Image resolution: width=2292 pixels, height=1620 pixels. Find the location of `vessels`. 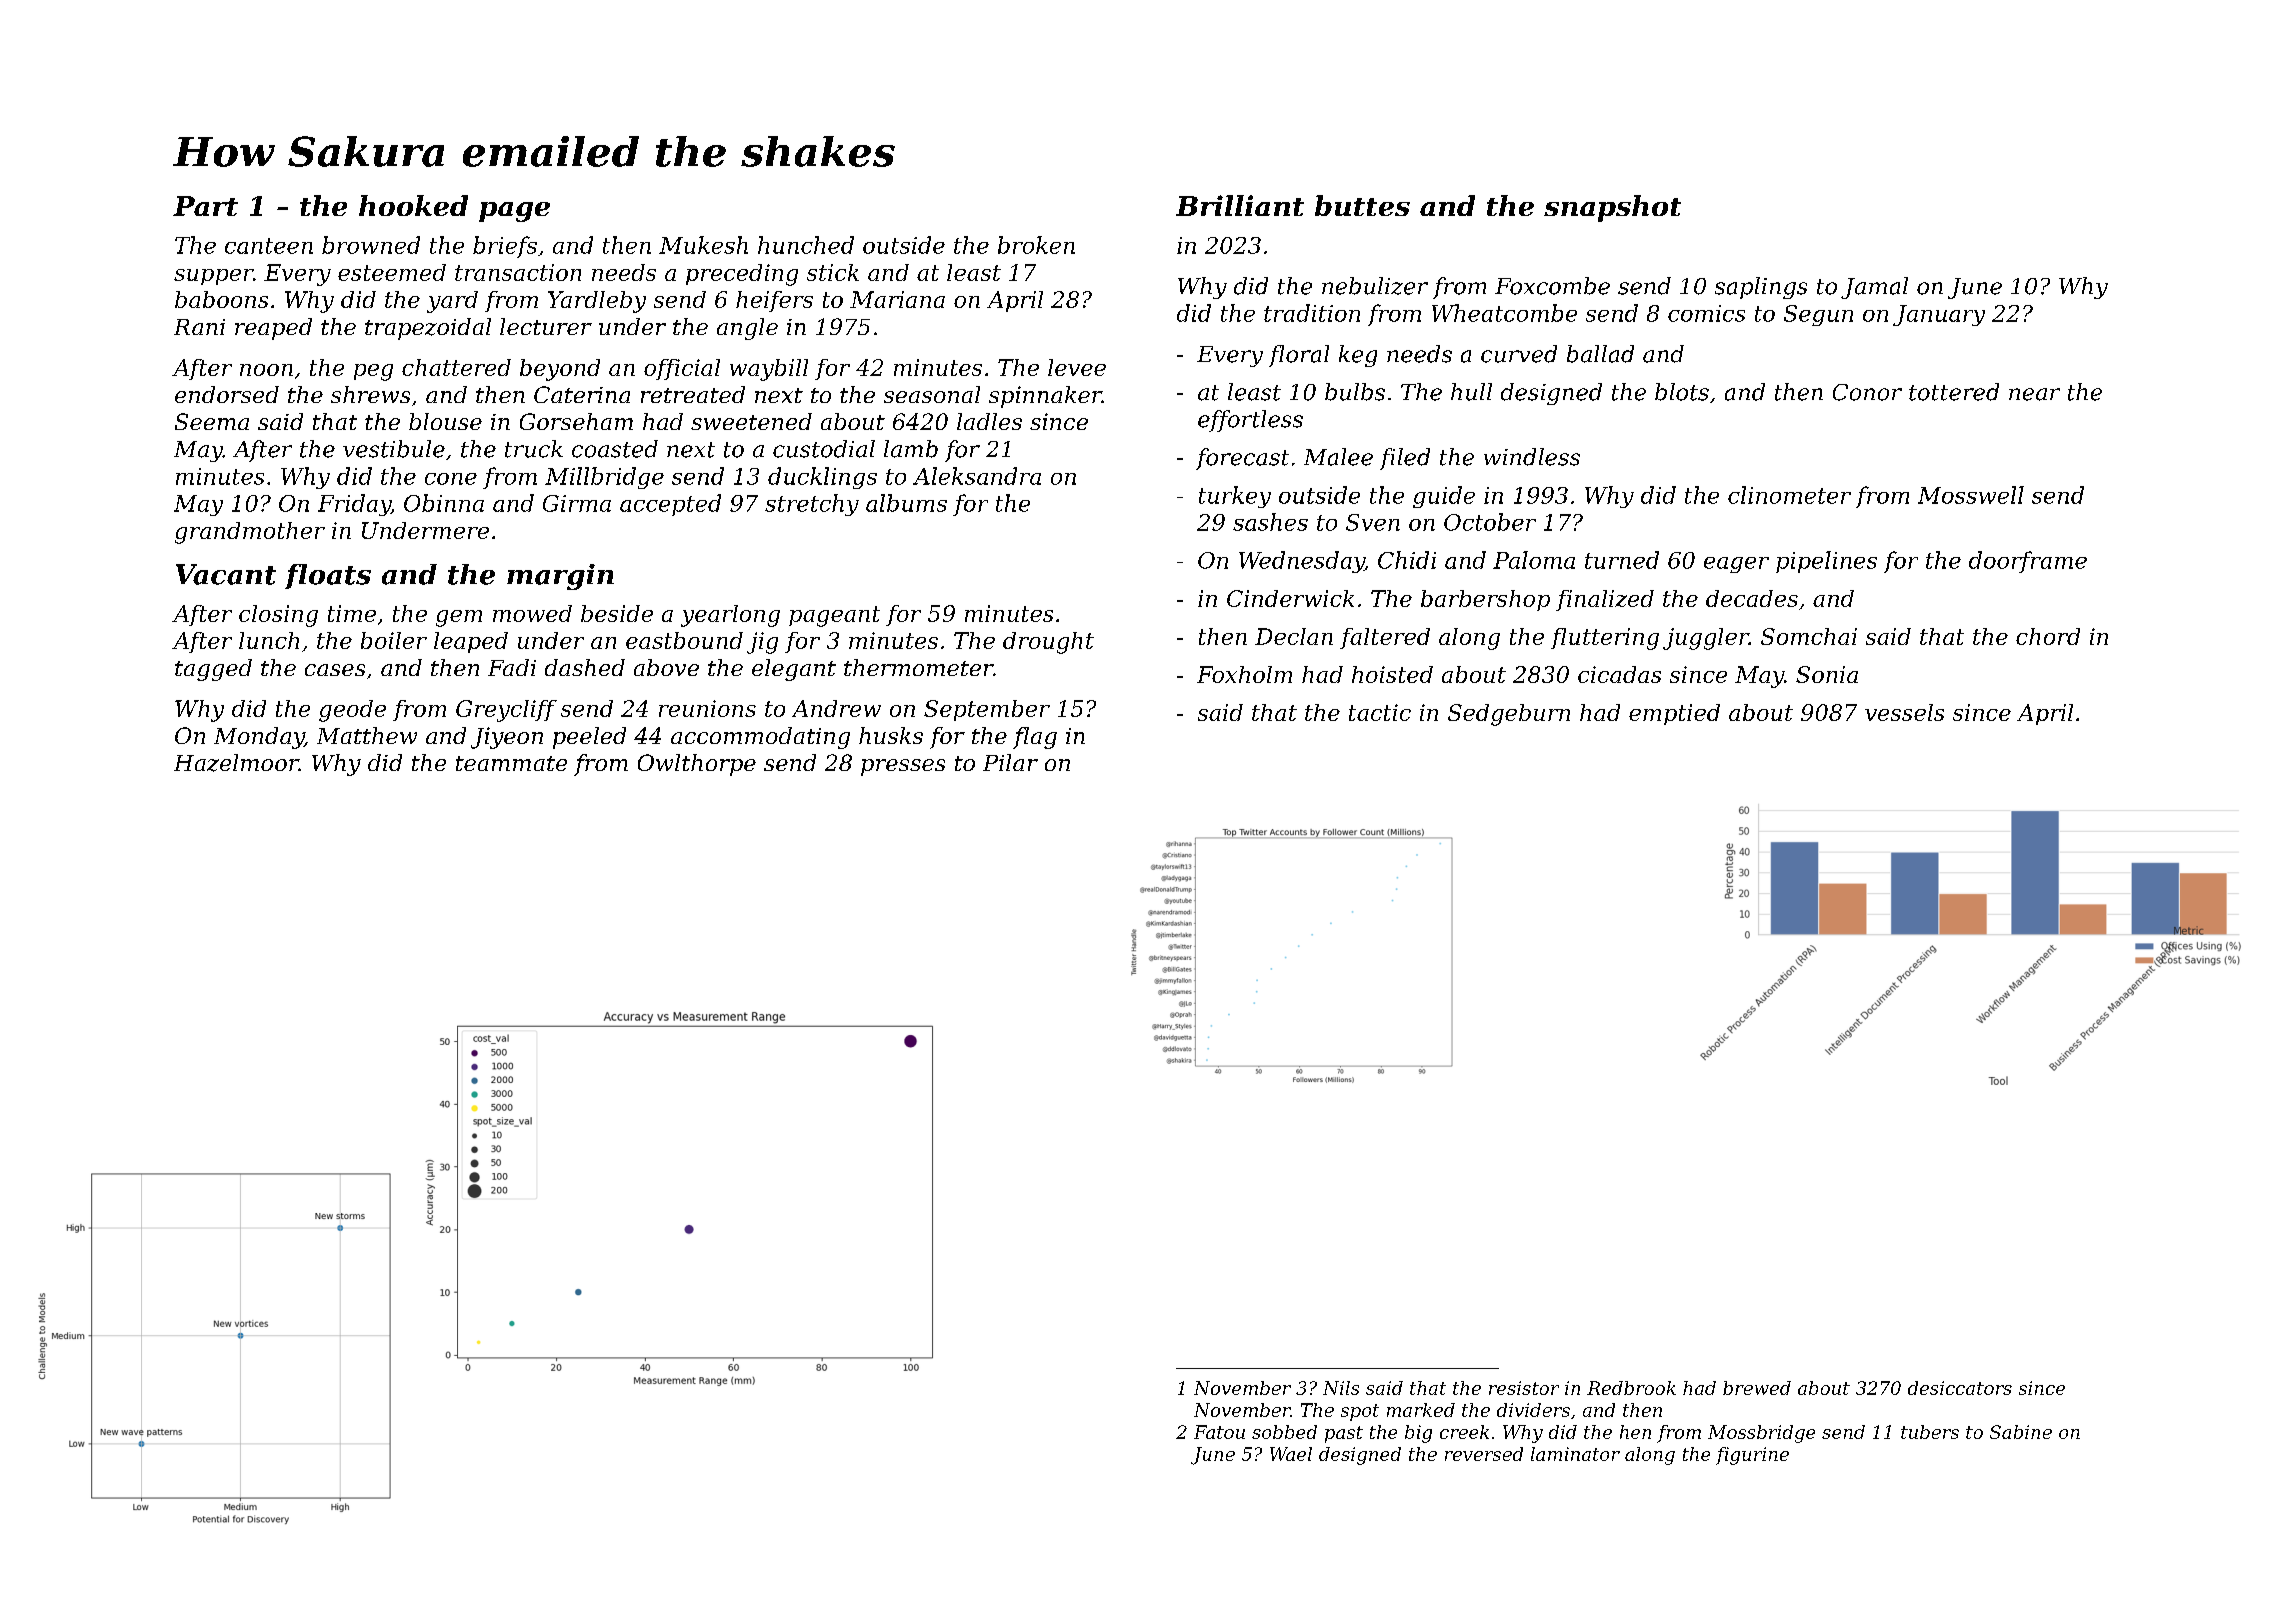

vessels is located at coordinates (1904, 712).
